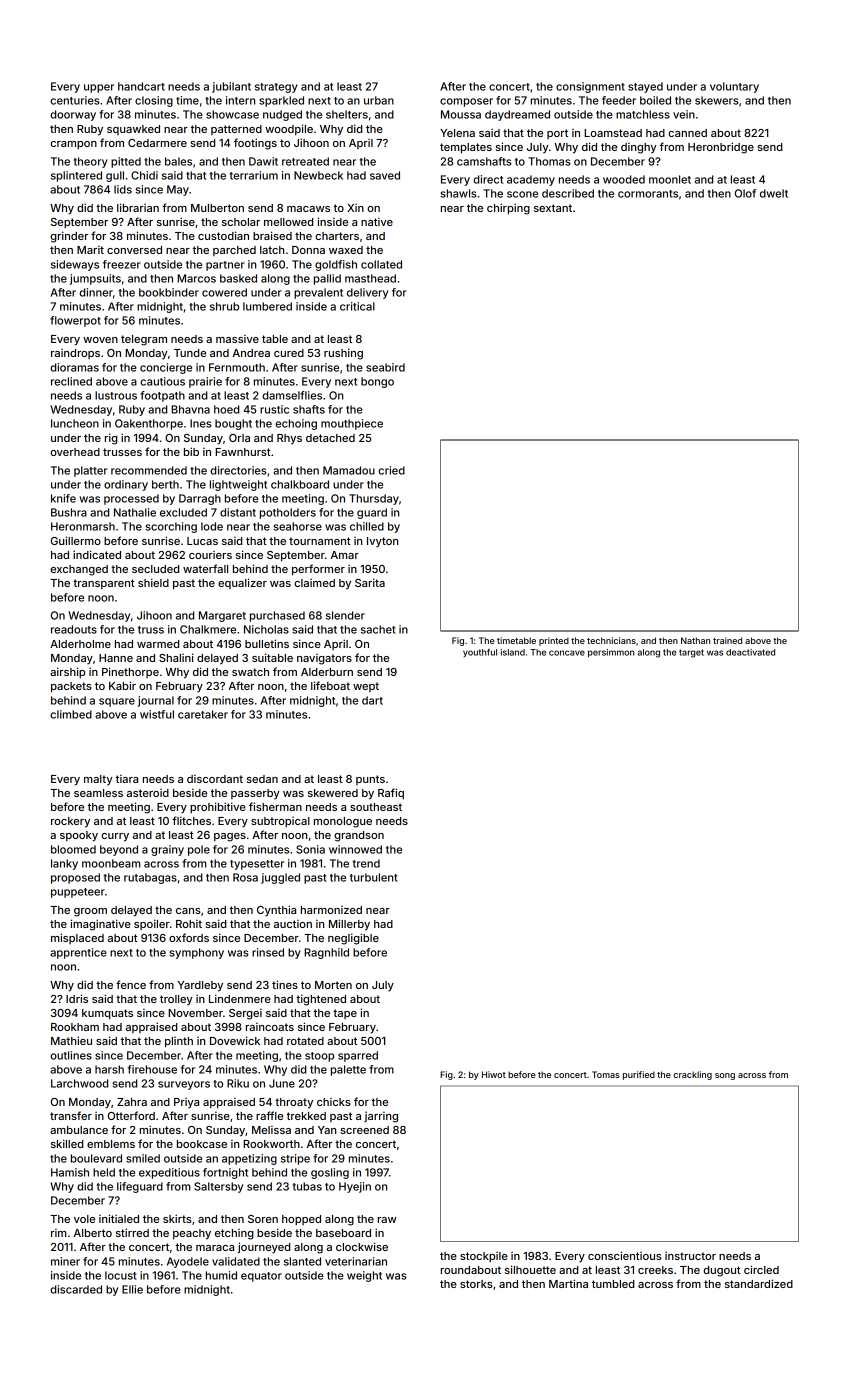  I want to click on saved, so click(385, 175).
